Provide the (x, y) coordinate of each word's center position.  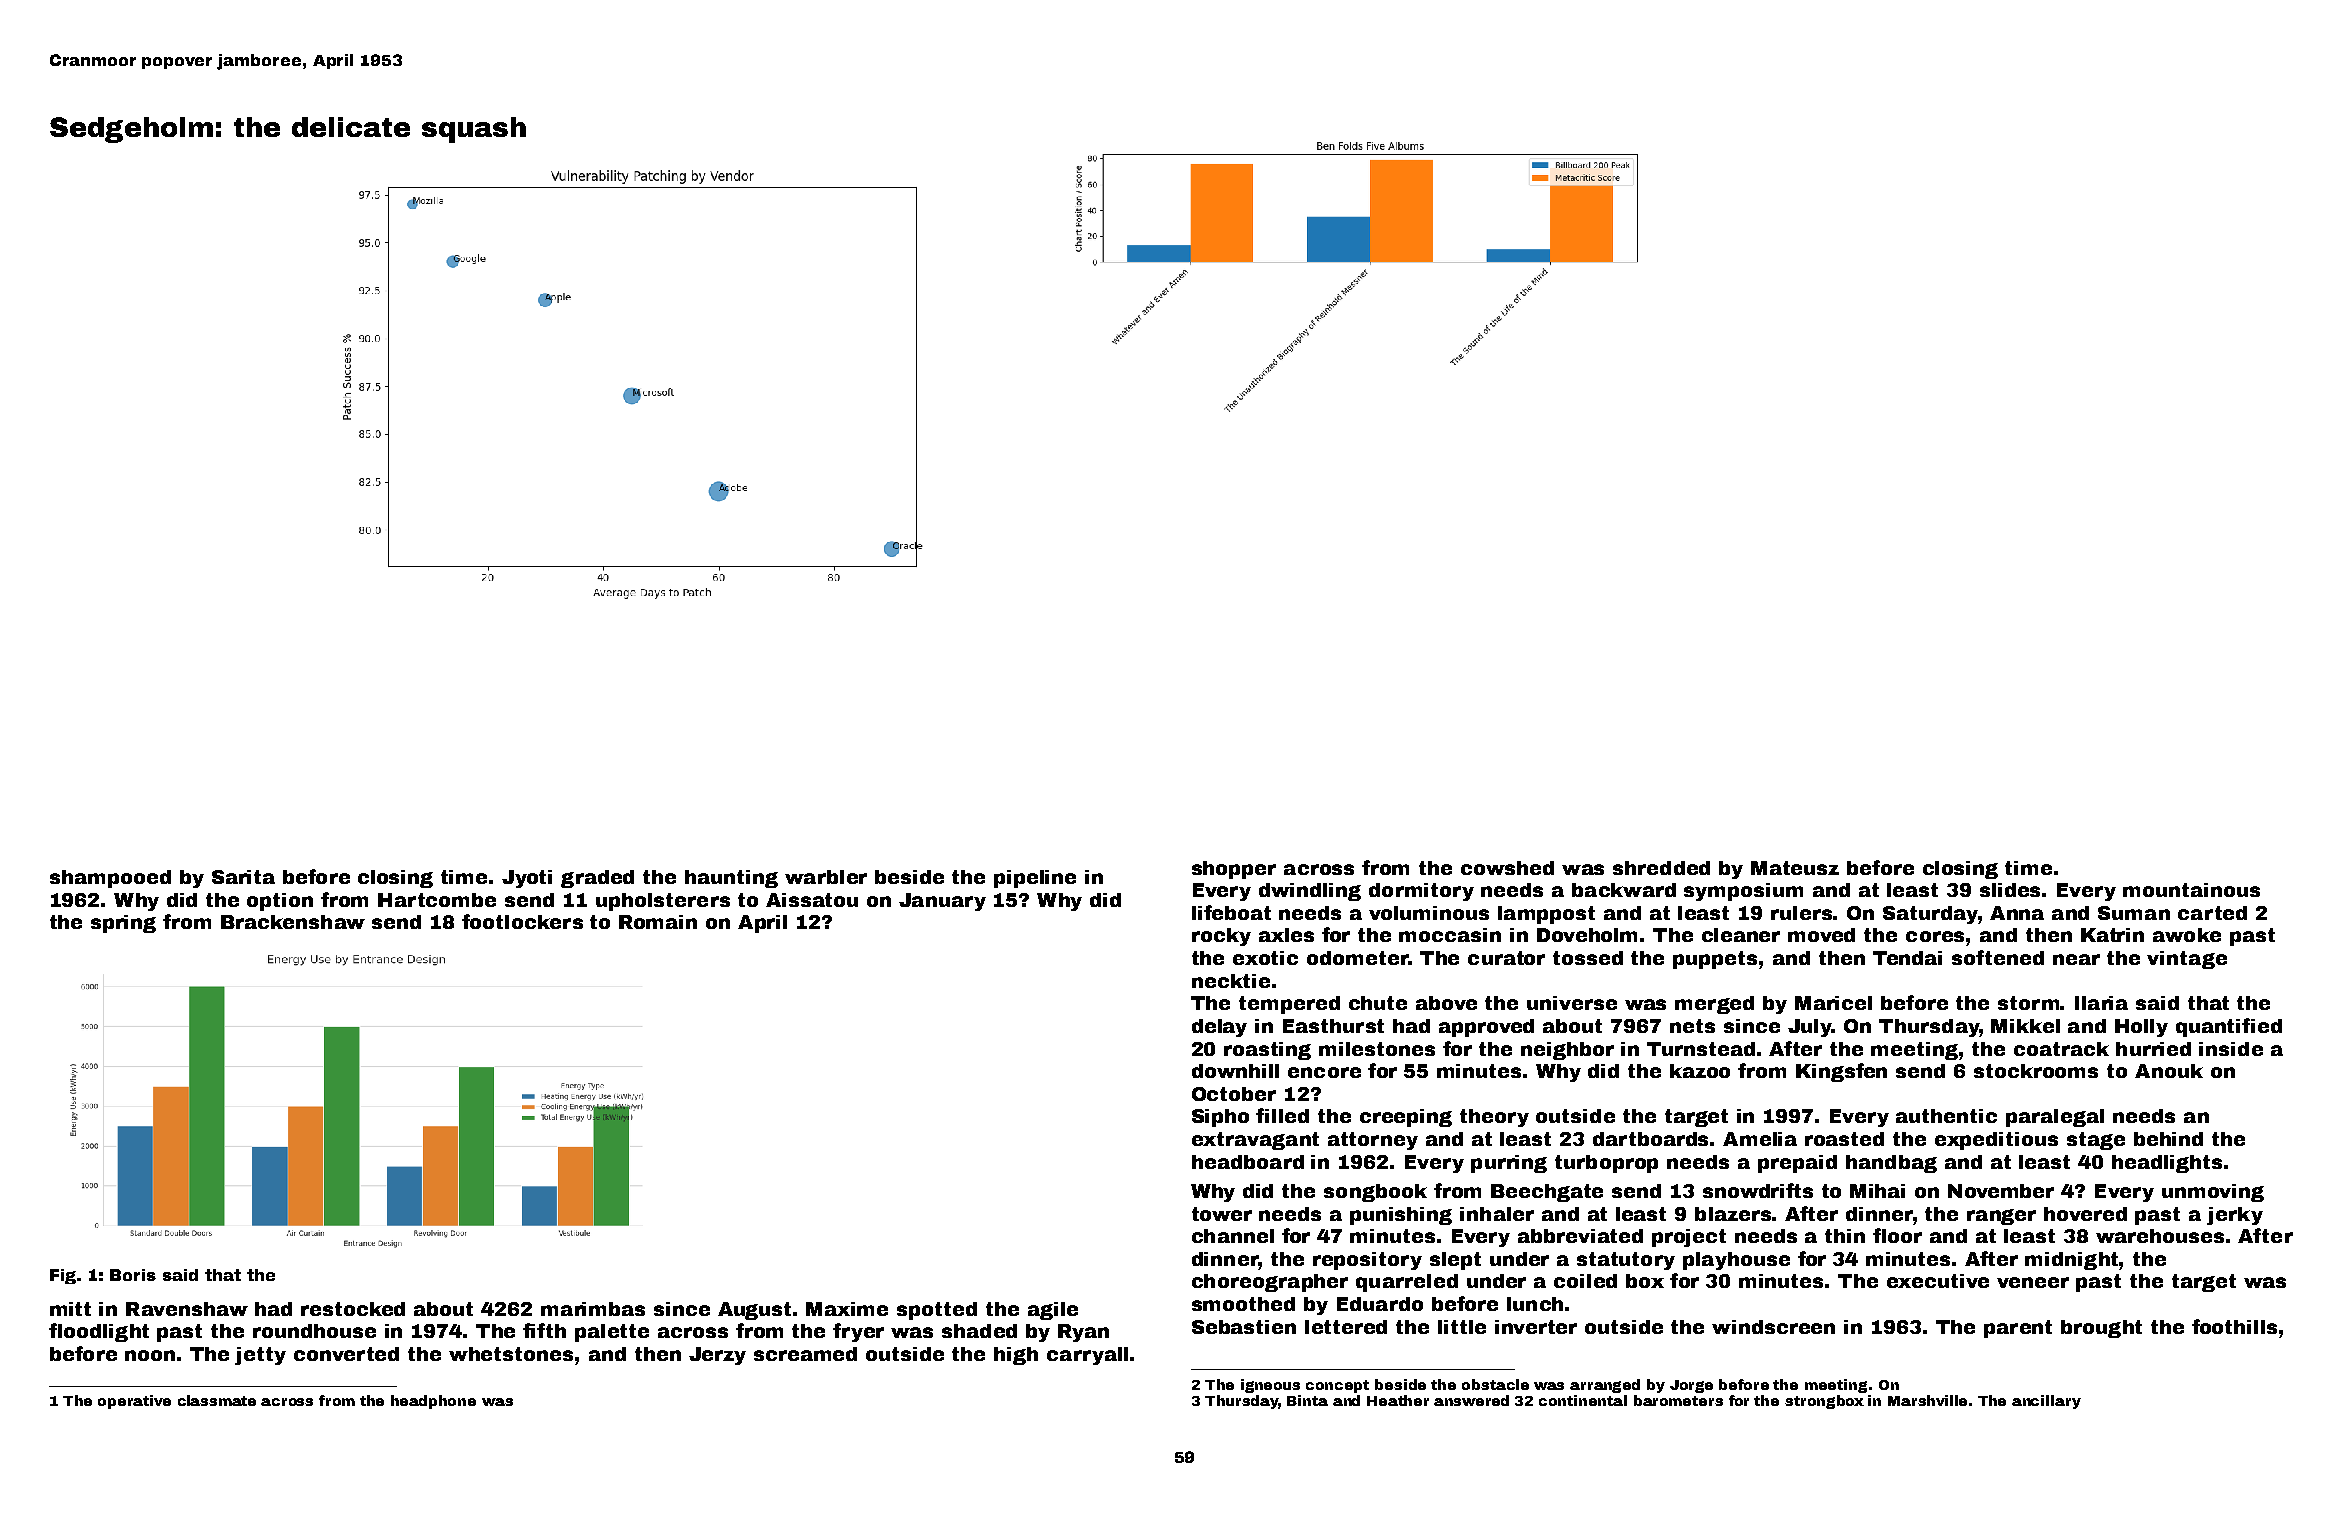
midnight (2072, 1261)
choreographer (1270, 1283)
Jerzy (717, 1356)
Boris (133, 1275)
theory (1494, 1118)
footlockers (522, 921)
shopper (1234, 870)
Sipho (1220, 1118)
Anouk (2169, 1071)
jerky (2235, 1216)
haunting (731, 879)
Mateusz (1795, 868)
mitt (70, 1309)
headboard (1248, 1162)
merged (1714, 1005)
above (1446, 1003)
